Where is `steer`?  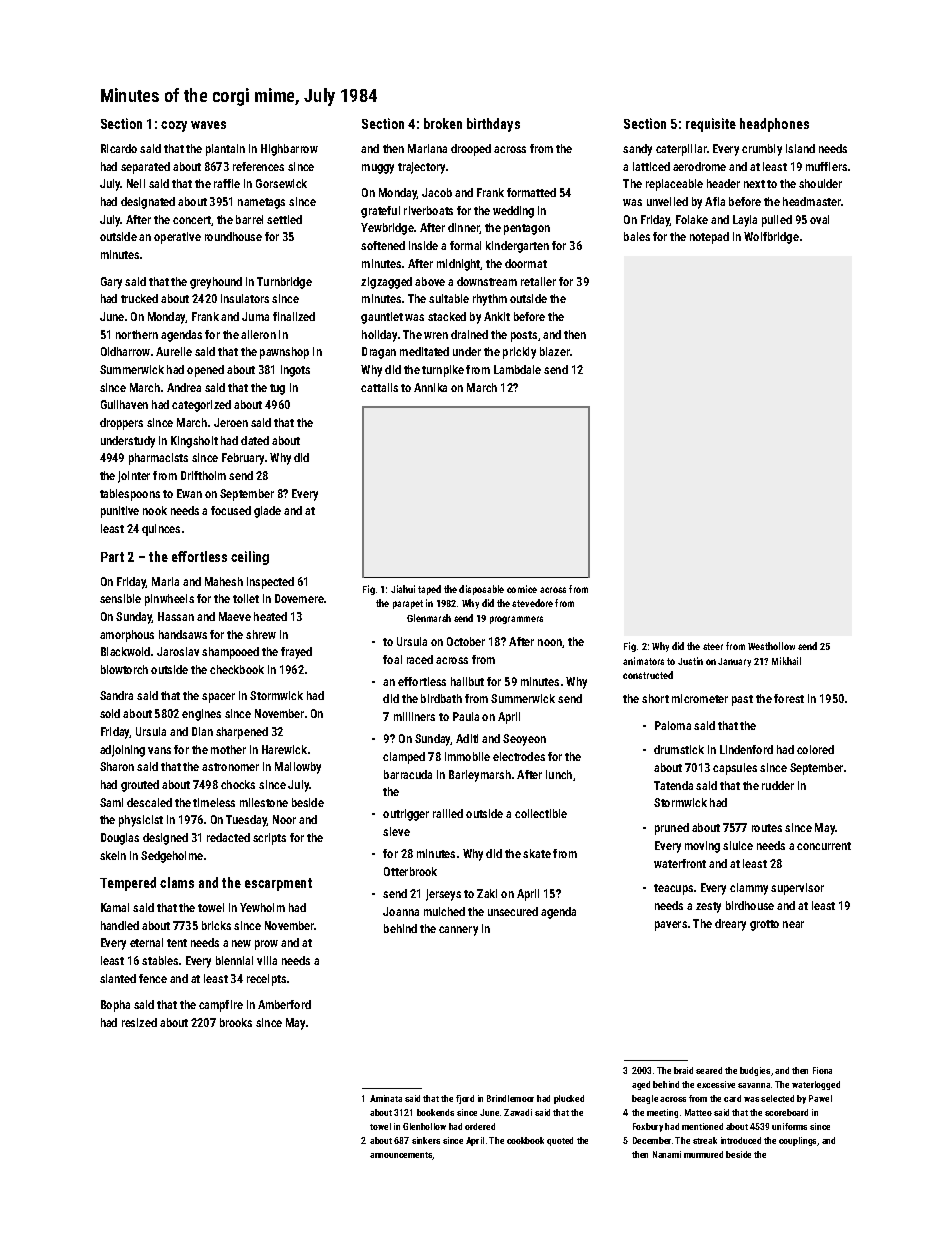 steer is located at coordinates (713, 646).
